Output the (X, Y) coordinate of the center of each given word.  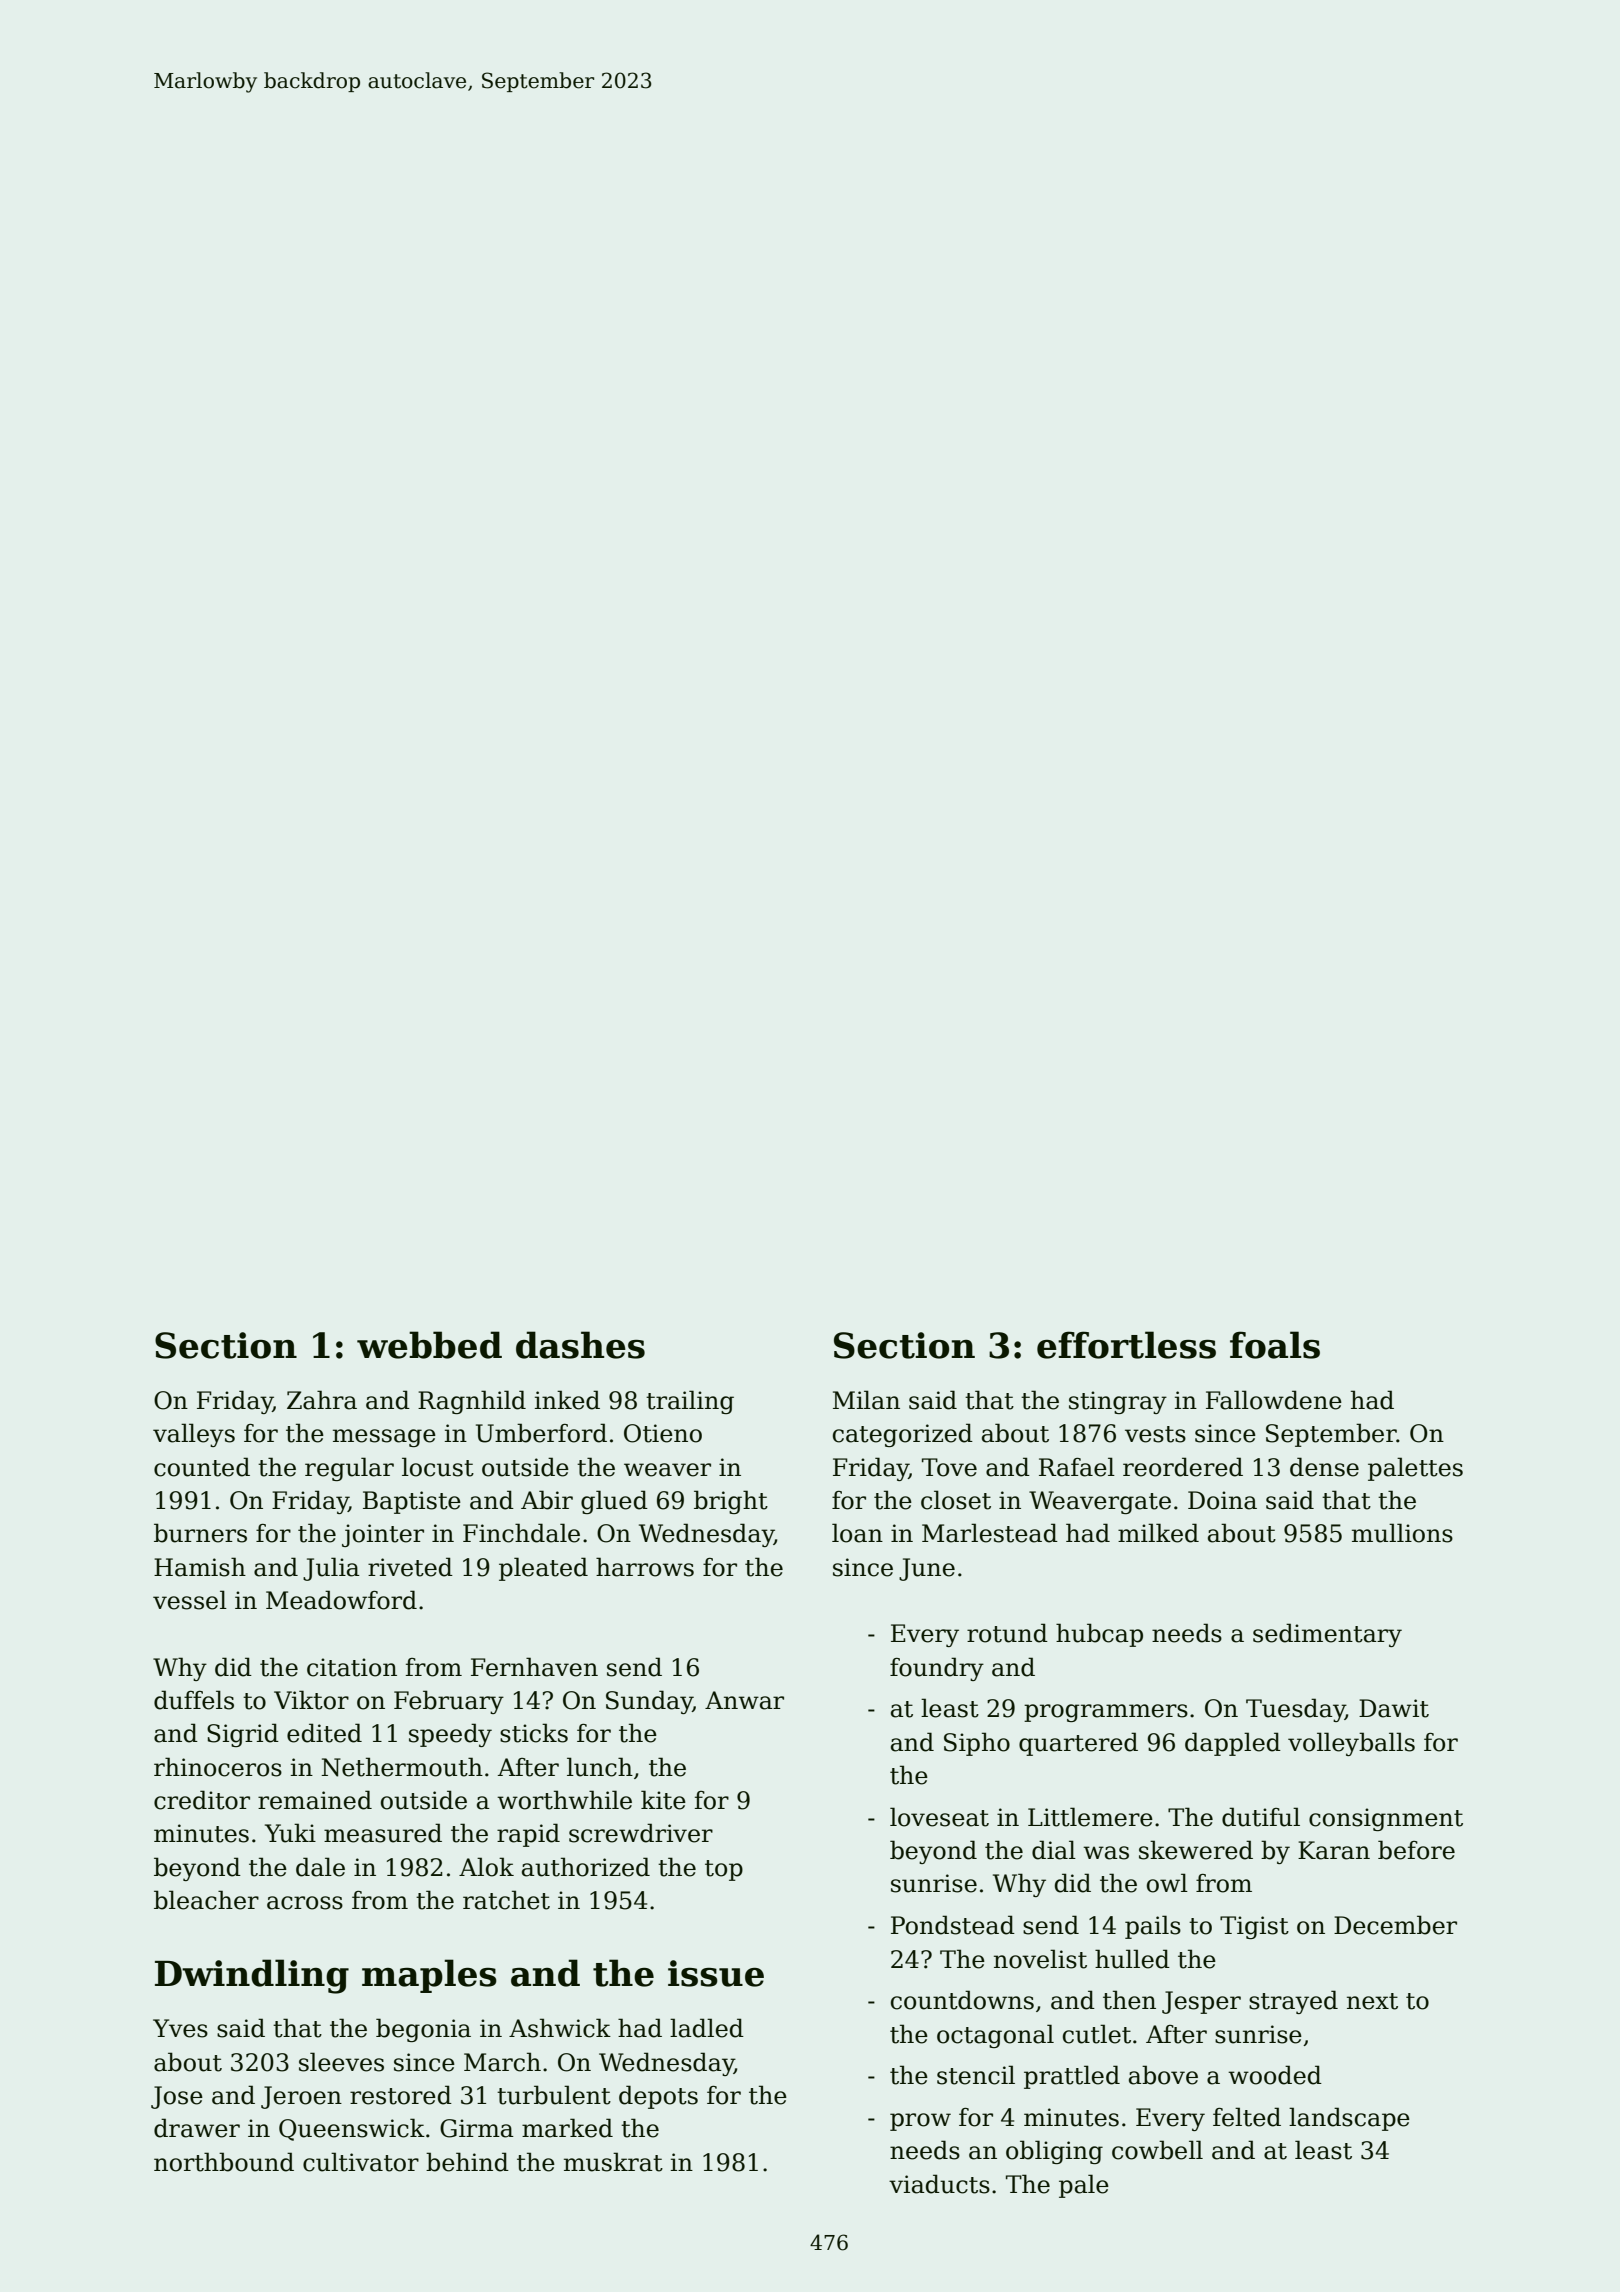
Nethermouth (402, 1767)
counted (202, 1467)
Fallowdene (1274, 1400)
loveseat (939, 1817)
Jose (177, 2097)
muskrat (613, 2162)
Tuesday (1295, 1710)
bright (731, 1502)
